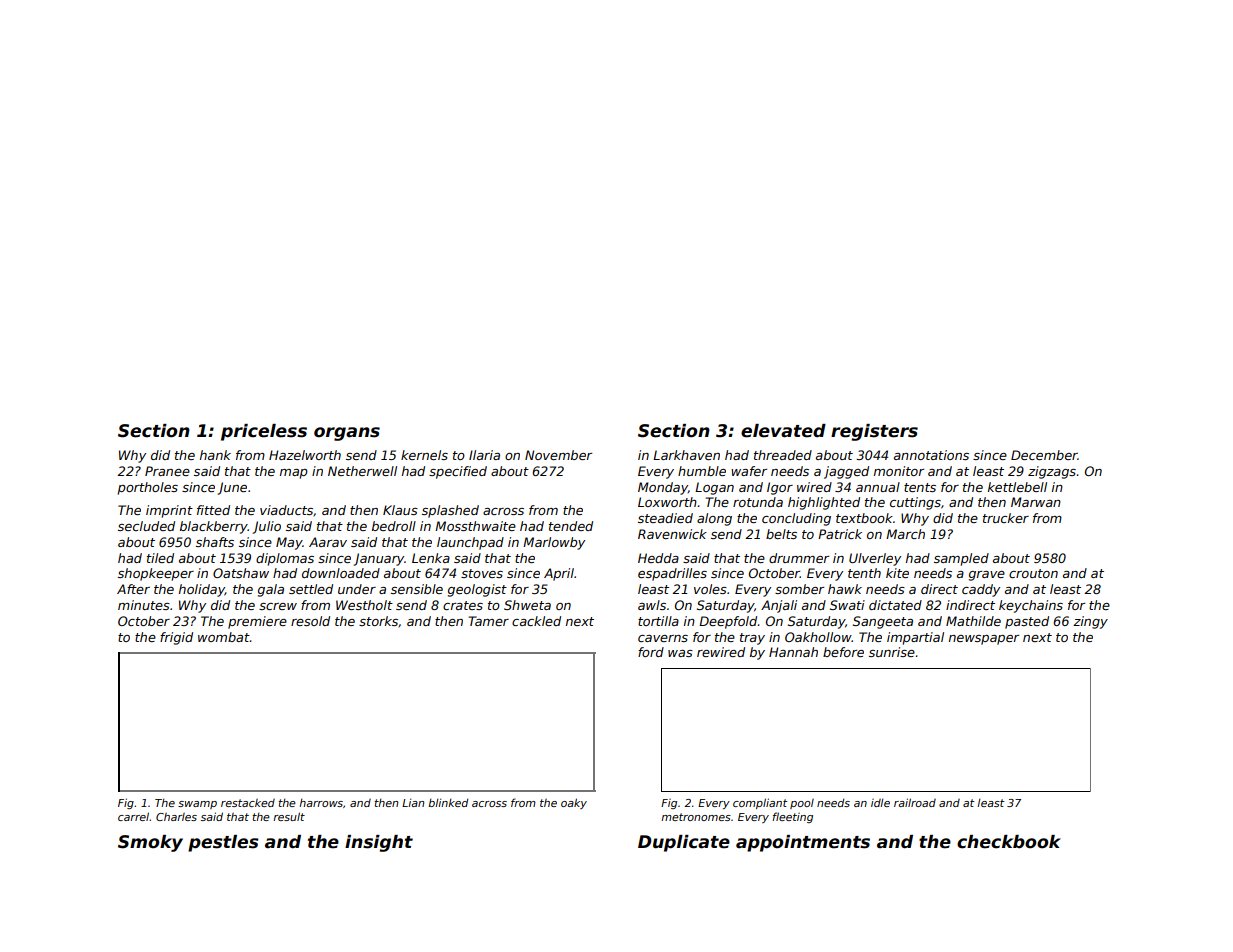 The image size is (1233, 952). What do you see at coordinates (266, 527) in the image?
I see `Julio` at bounding box center [266, 527].
